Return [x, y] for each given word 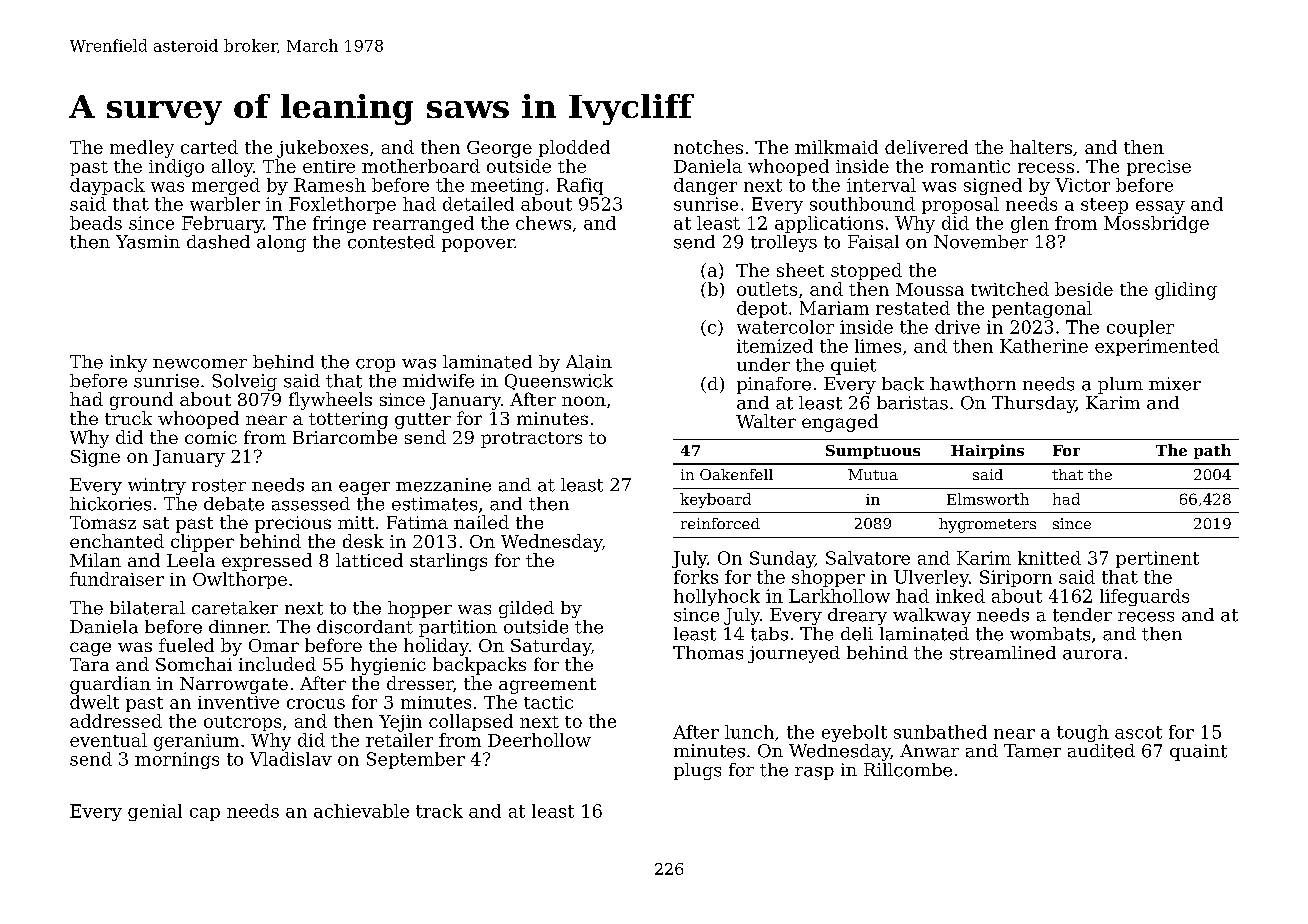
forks [696, 577]
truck [128, 418]
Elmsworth [988, 499]
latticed [369, 560]
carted [209, 147]
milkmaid [836, 147]
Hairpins [987, 451]
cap [205, 814]
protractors [531, 440]
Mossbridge [1156, 224]
